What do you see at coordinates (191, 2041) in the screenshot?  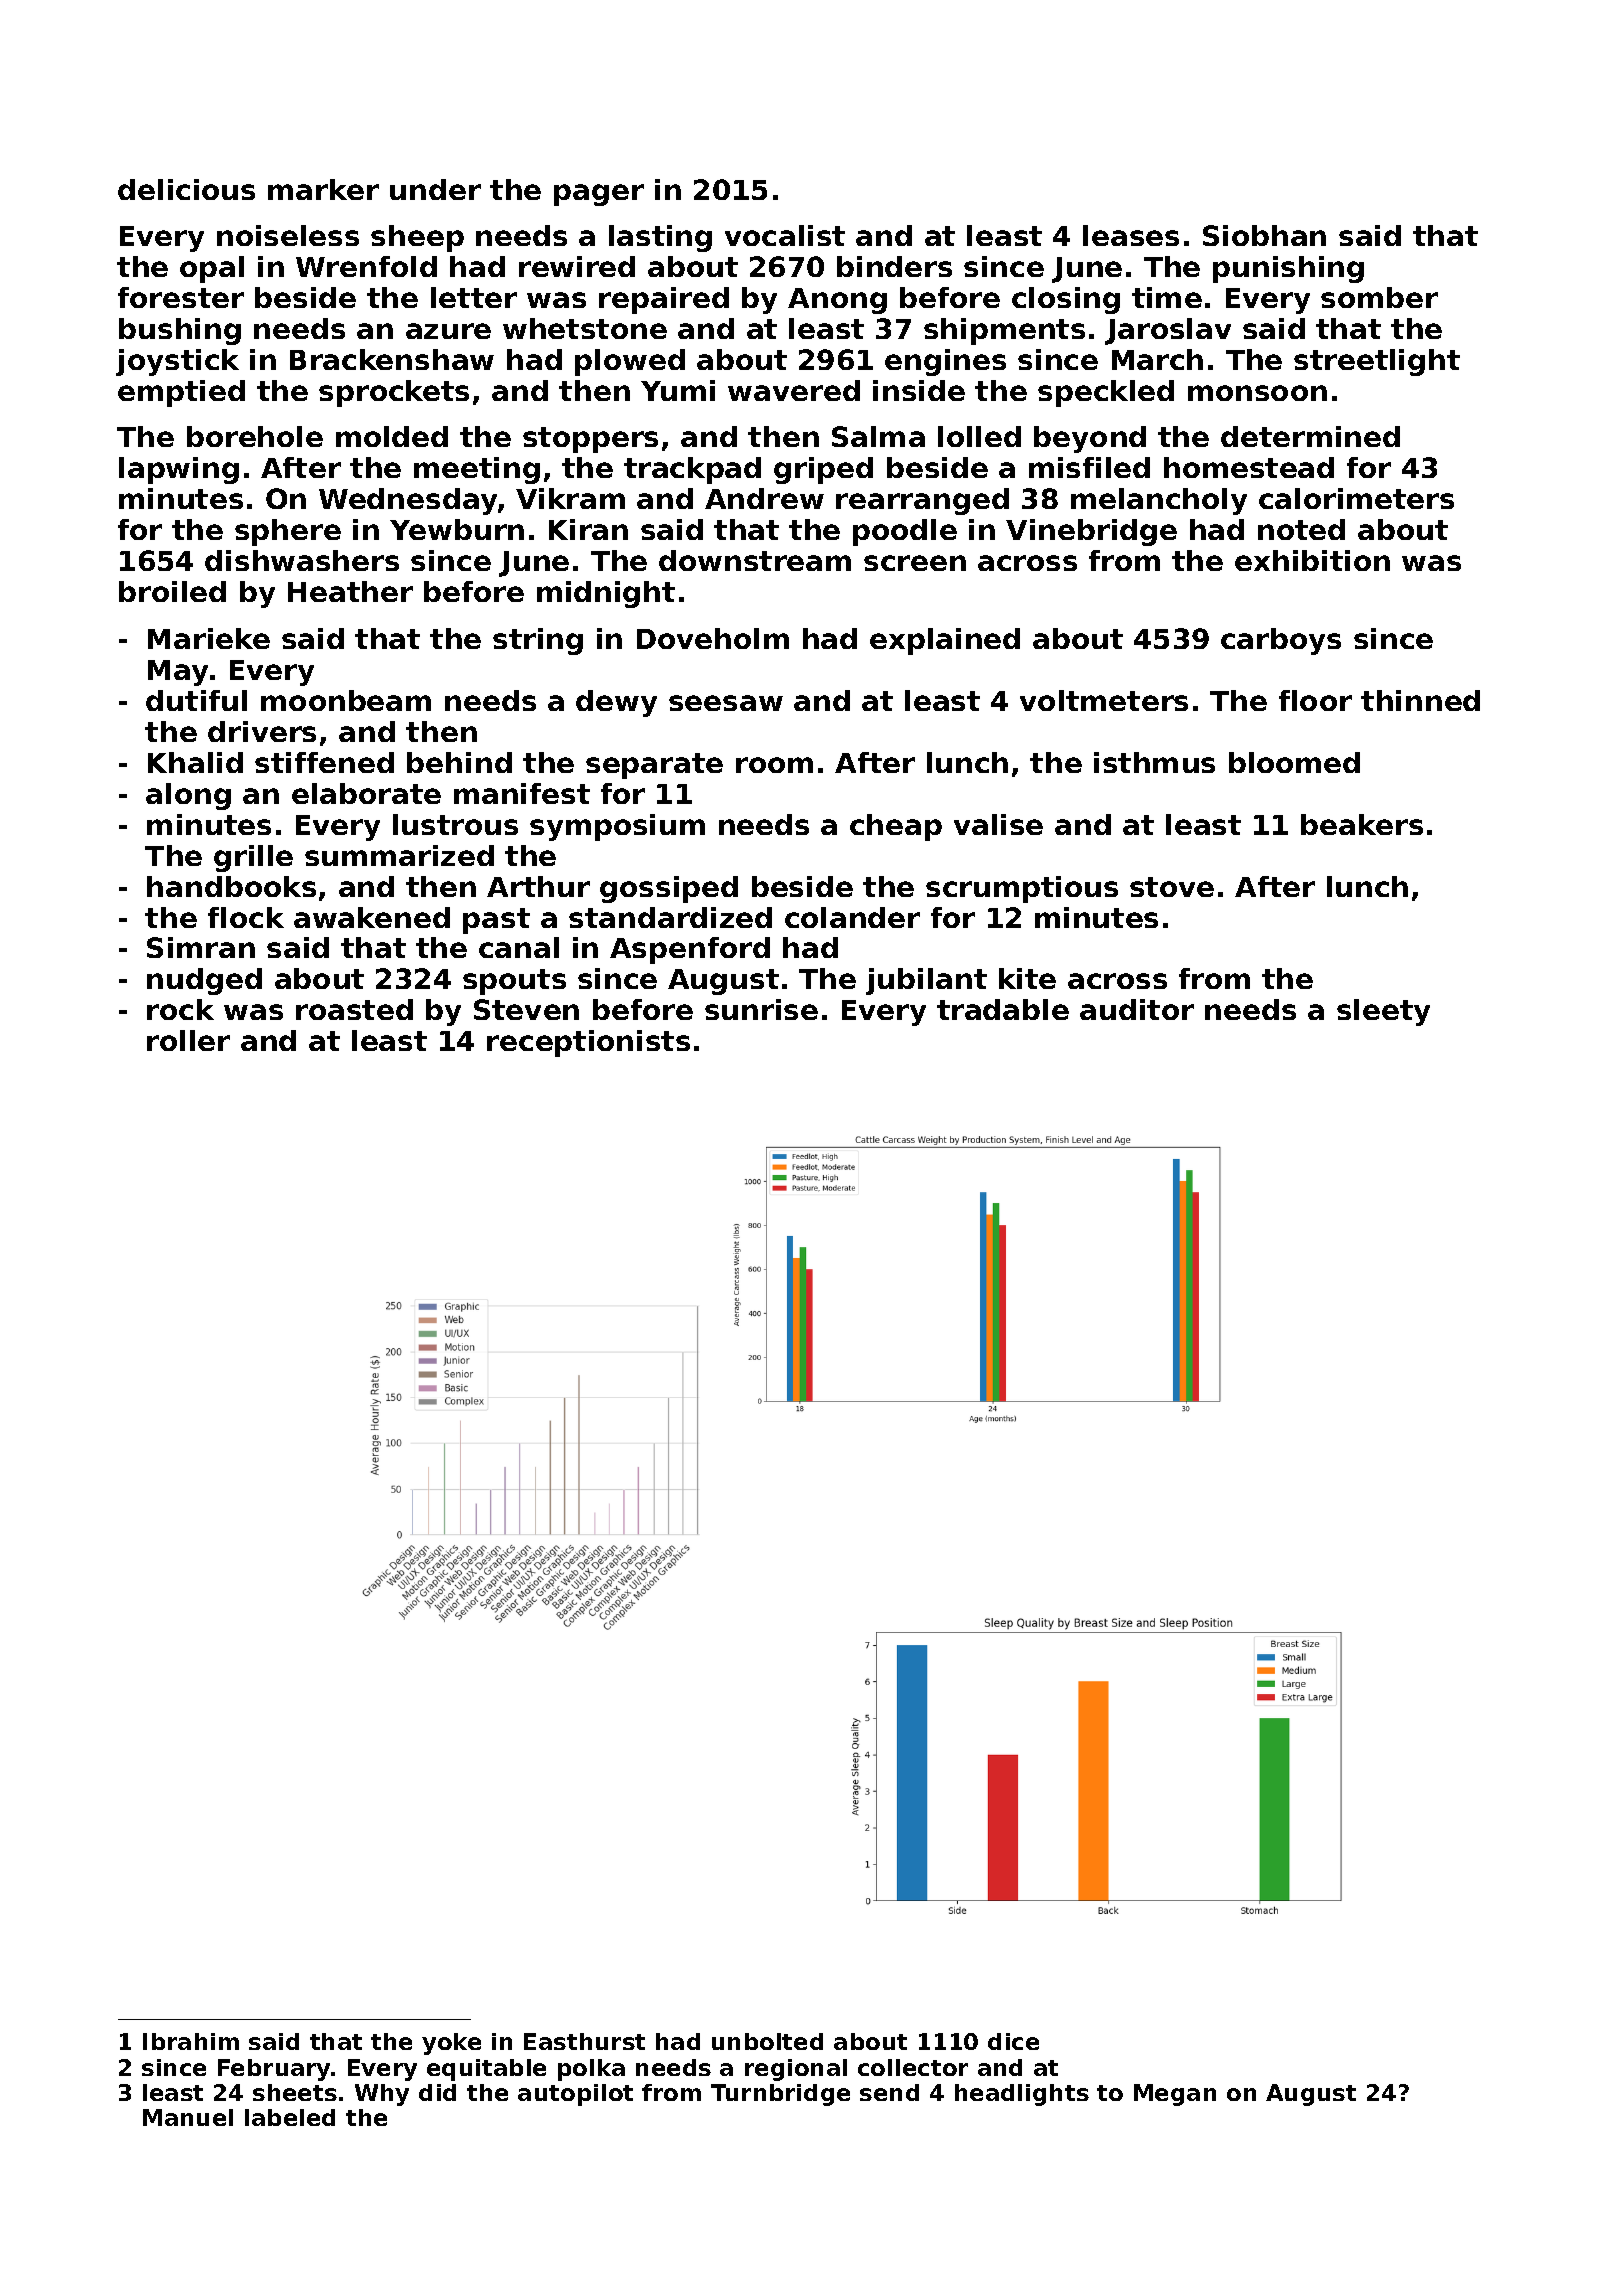 I see `Ibrahim` at bounding box center [191, 2041].
